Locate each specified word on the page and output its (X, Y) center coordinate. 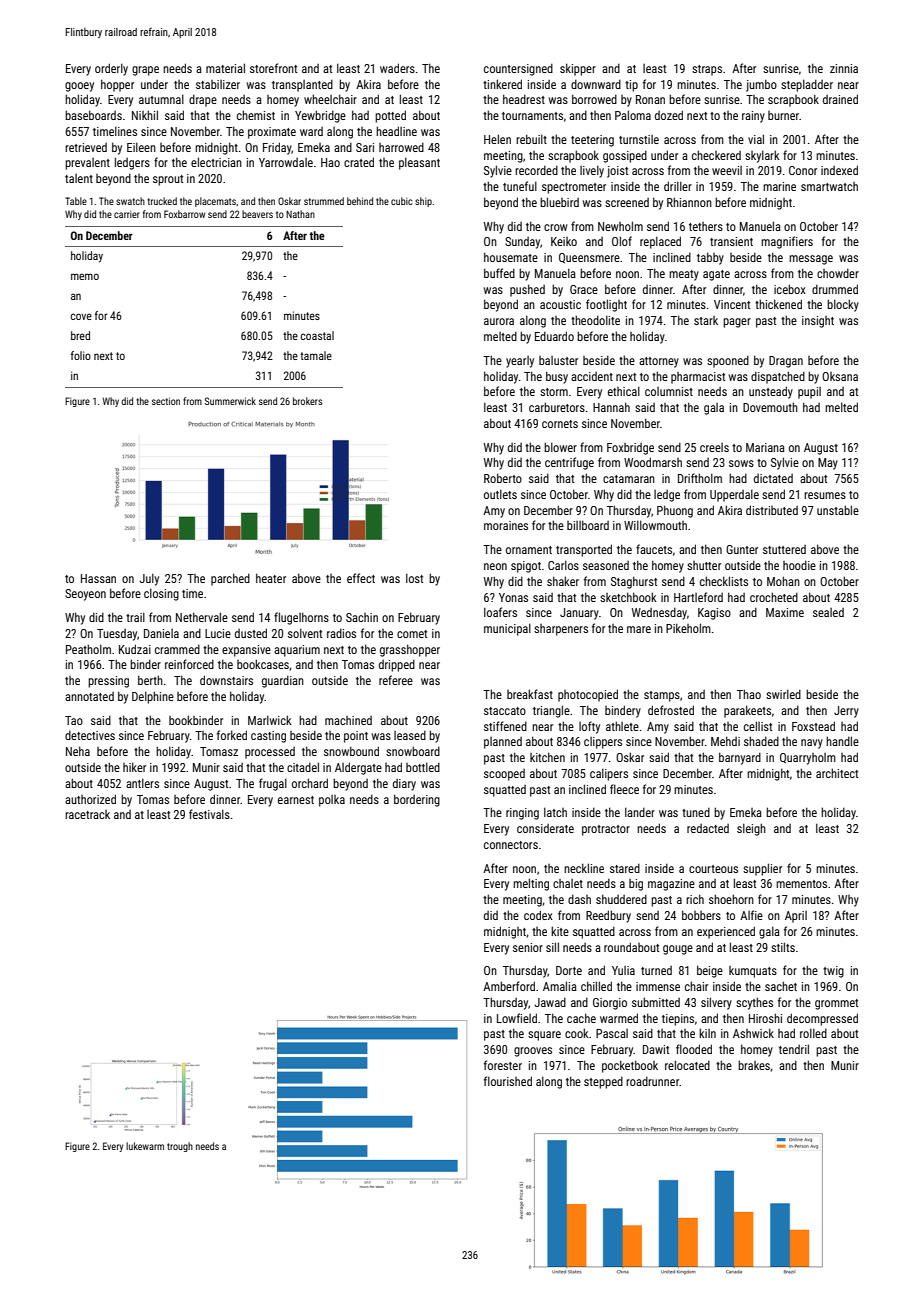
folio (81, 355)
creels (714, 447)
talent (79, 178)
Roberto (503, 478)
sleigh (751, 829)
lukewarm (145, 1146)
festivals (209, 814)
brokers (307, 401)
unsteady (771, 392)
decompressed (822, 1019)
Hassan (98, 578)
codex (538, 915)
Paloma (633, 115)
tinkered (502, 84)
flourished (508, 1081)
